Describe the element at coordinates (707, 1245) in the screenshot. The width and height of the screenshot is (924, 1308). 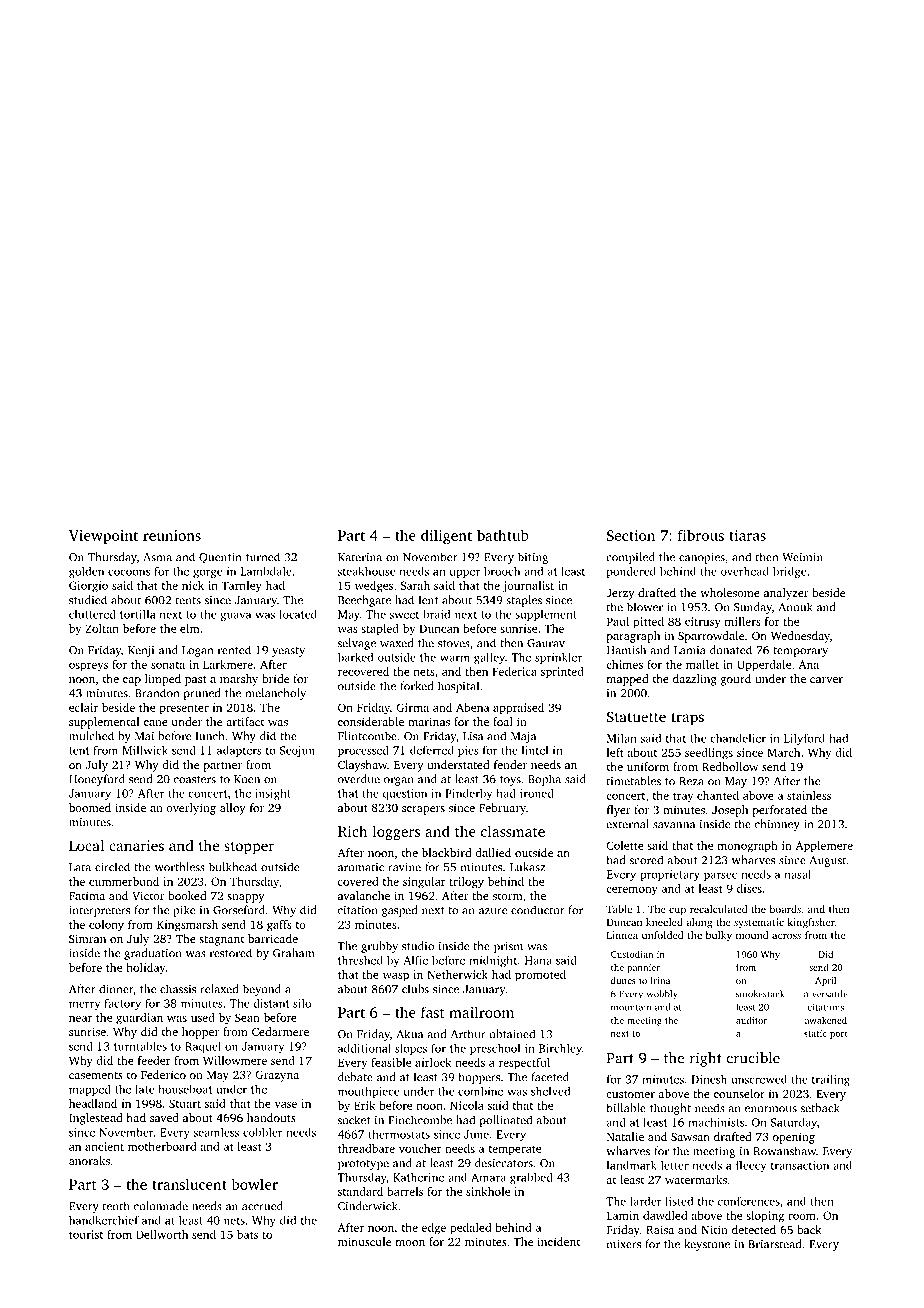
I see `keystone` at that location.
